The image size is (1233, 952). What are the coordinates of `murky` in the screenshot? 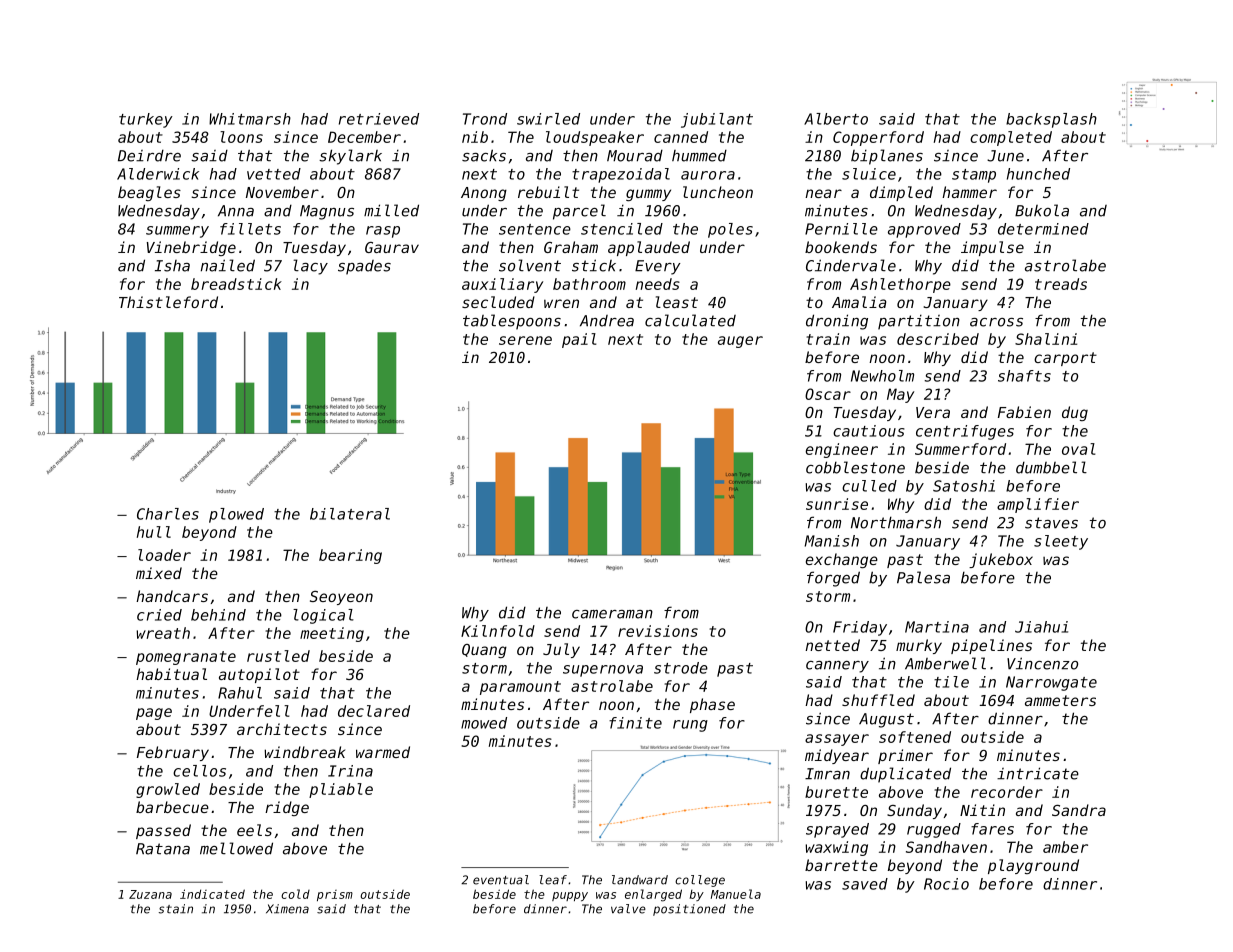 It's located at (919, 646).
